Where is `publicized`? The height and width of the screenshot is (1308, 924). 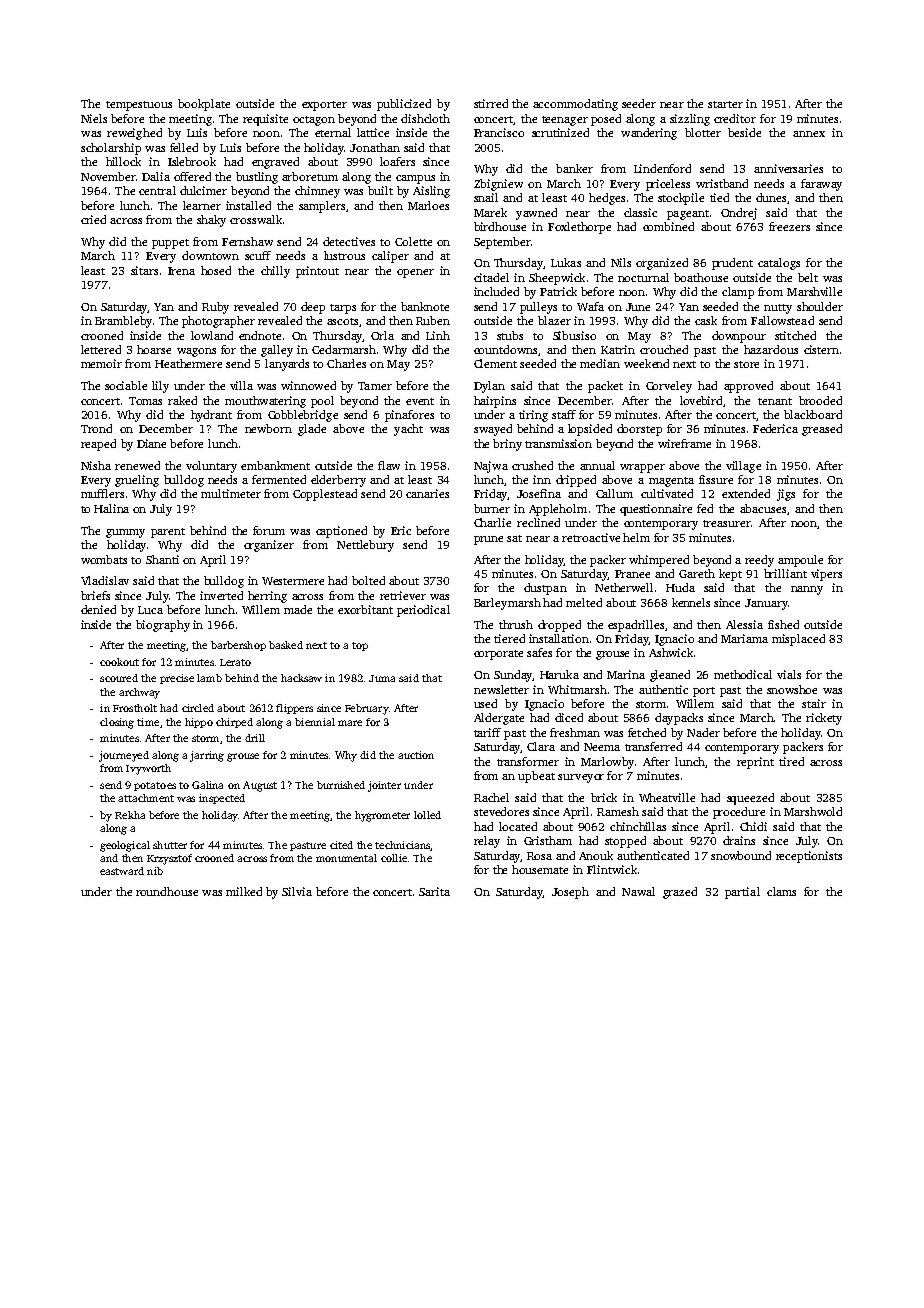
publicized is located at coordinates (404, 105).
